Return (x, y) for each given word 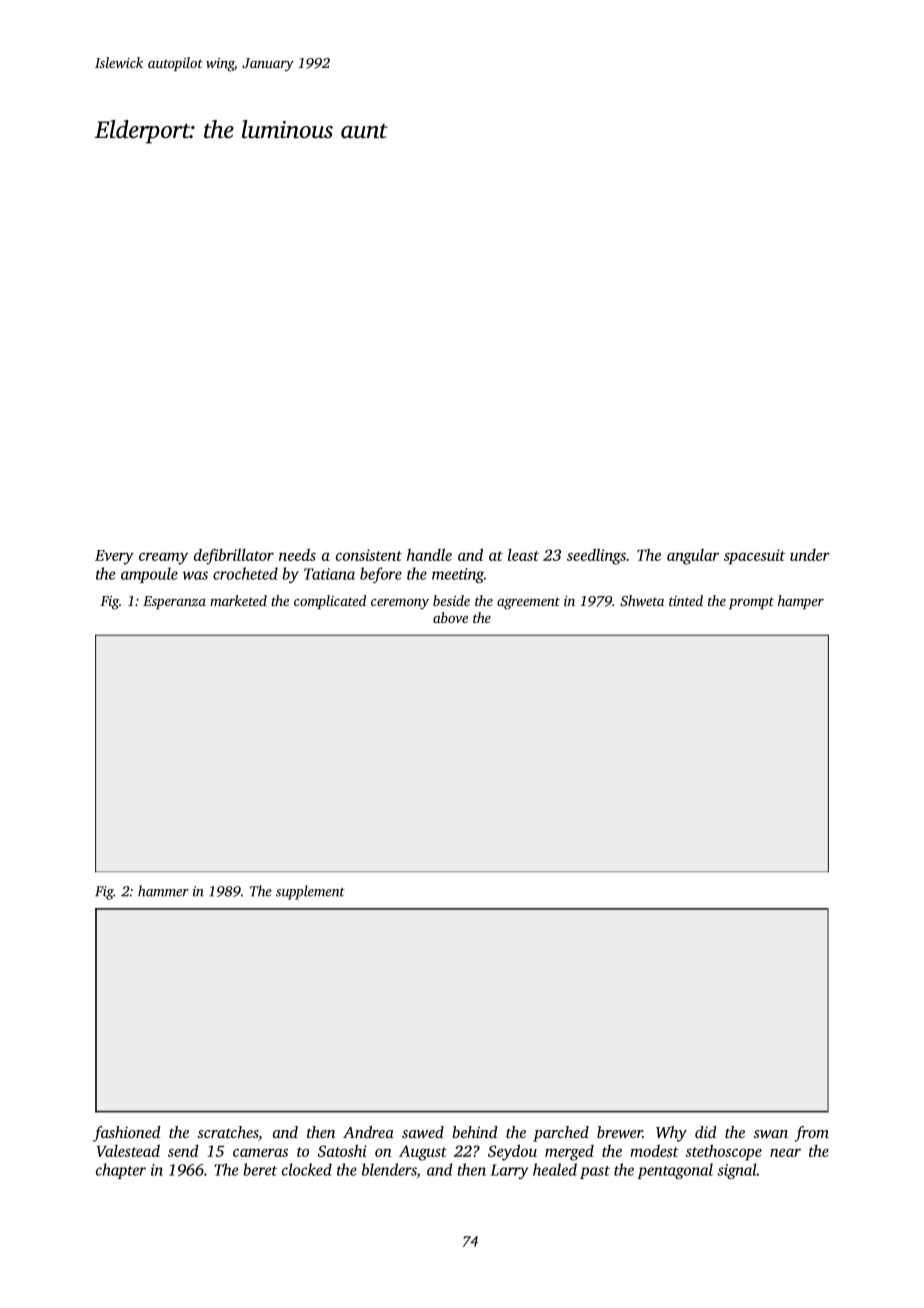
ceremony (400, 604)
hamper (801, 602)
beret (260, 1169)
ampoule (149, 575)
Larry (509, 1171)
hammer (163, 891)
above (450, 617)
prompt (751, 603)
